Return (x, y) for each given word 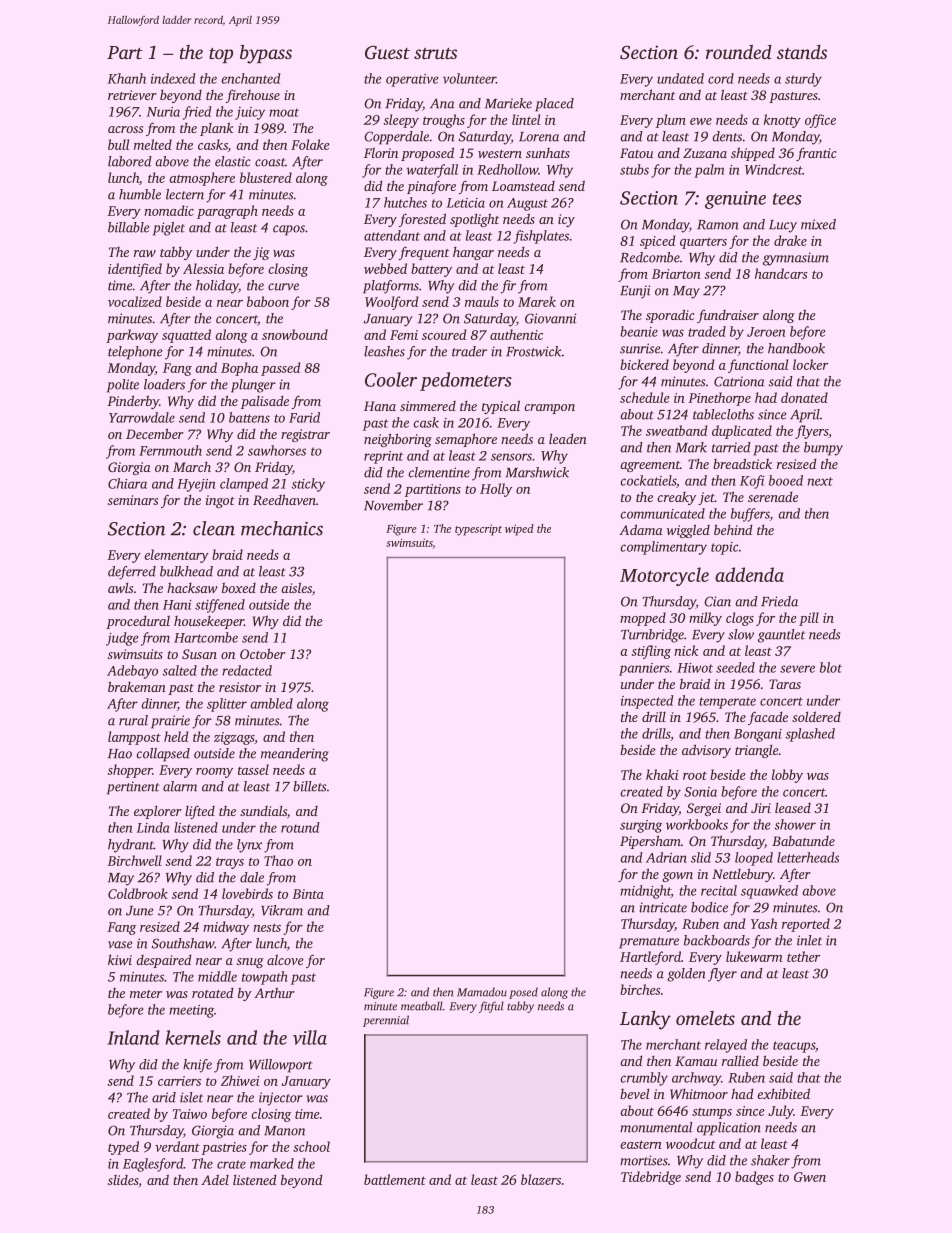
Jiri (761, 808)
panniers (644, 669)
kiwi (120, 959)
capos (289, 230)
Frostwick (533, 351)
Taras (785, 684)
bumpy (823, 449)
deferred (132, 573)
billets (309, 786)
